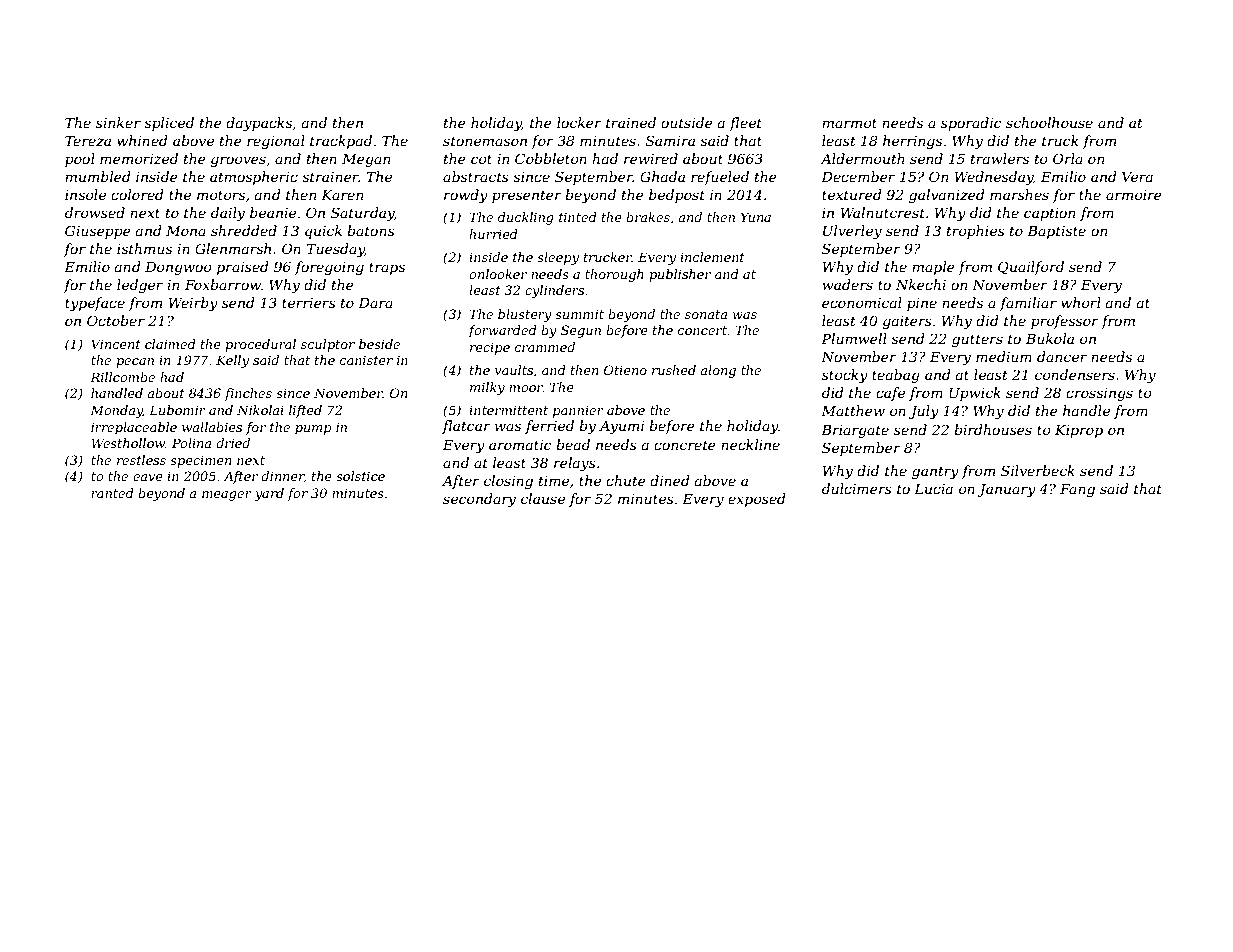 This page has width=1233, height=952. Describe the element at coordinates (223, 284) in the page. I see `Foxbarrow` at that location.
